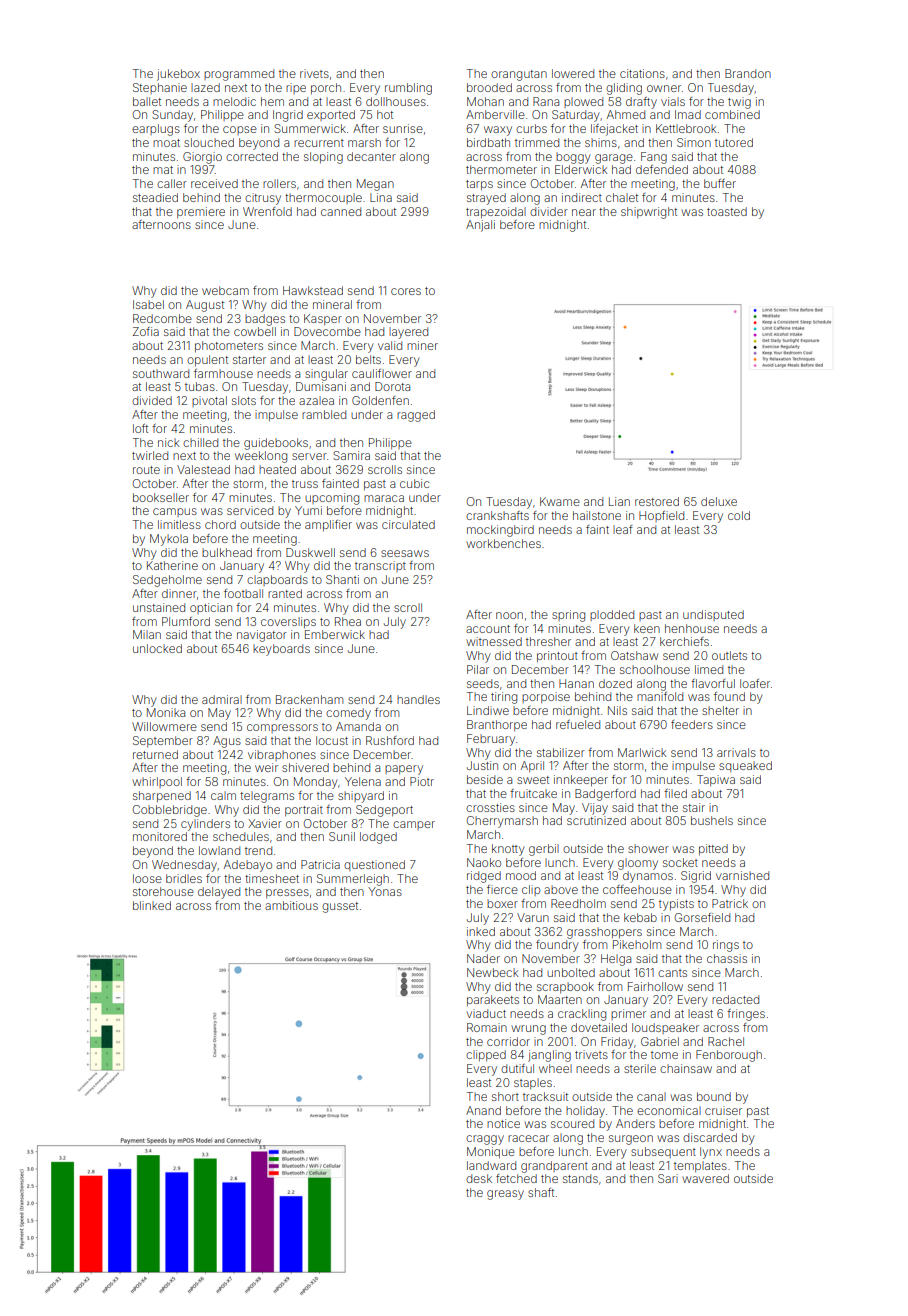 This document has height=1316, width=908. What do you see at coordinates (723, 1110) in the document?
I see `cruiser` at bounding box center [723, 1110].
